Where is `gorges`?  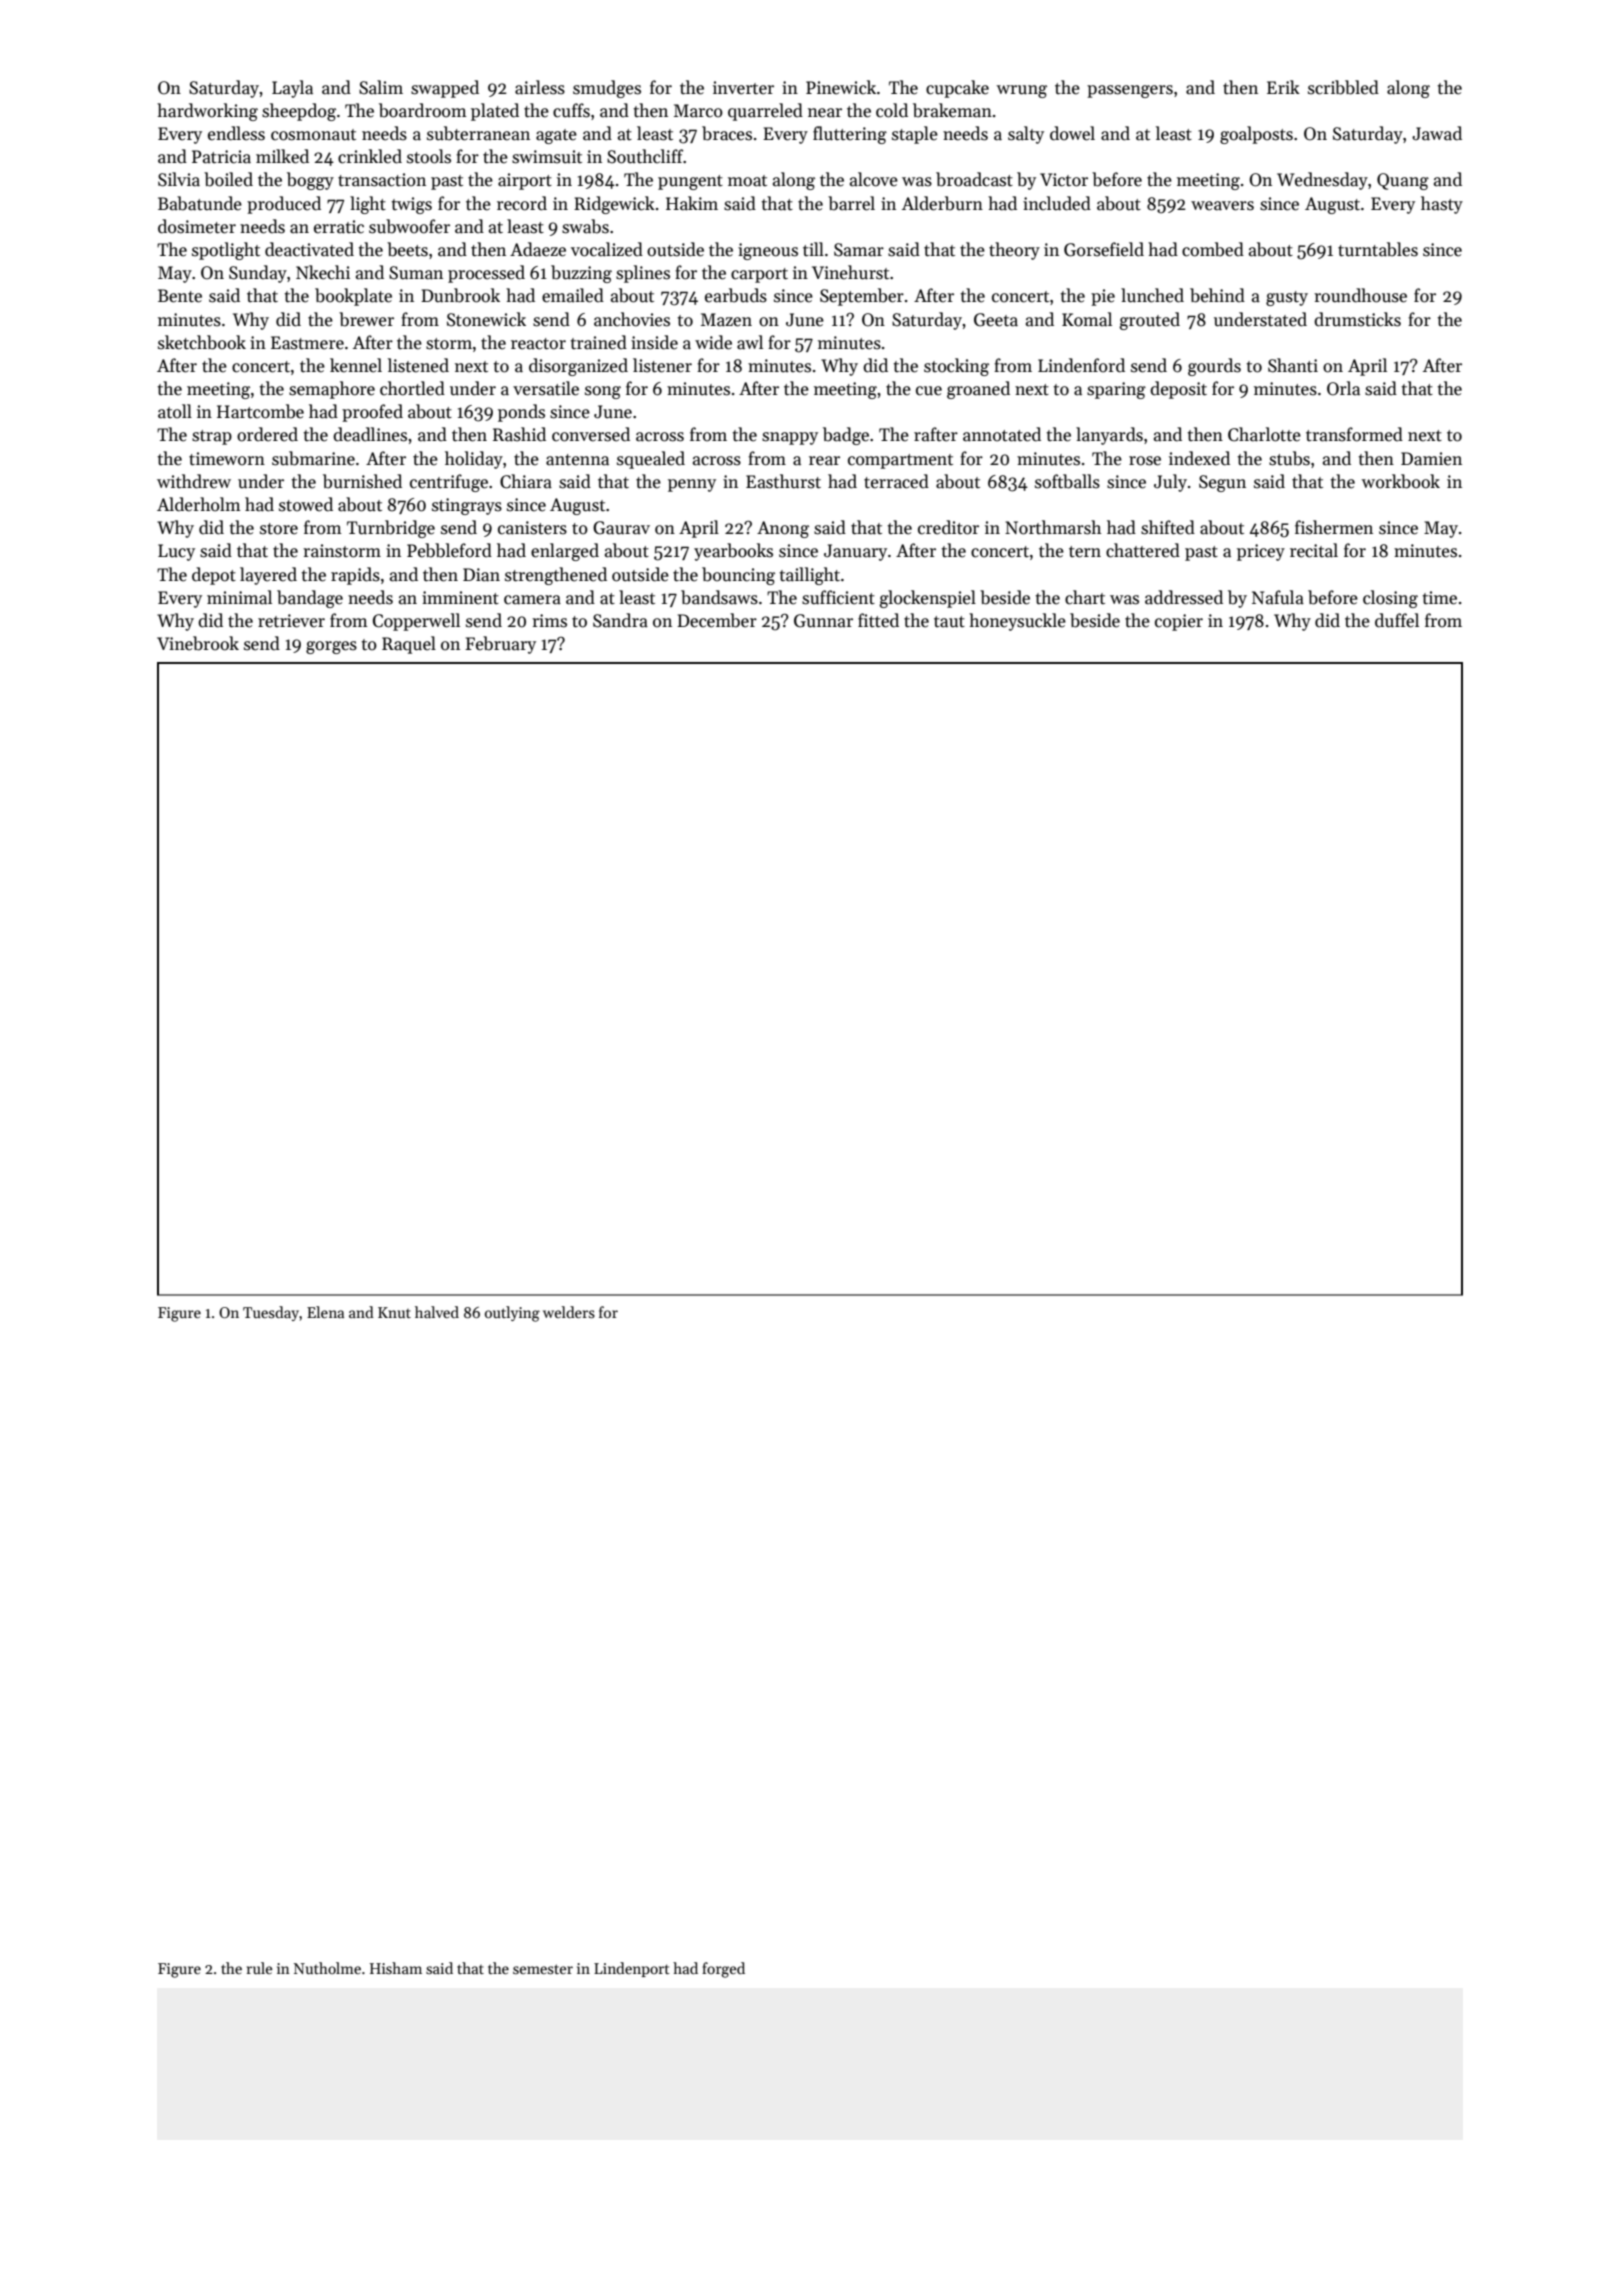
gorges is located at coordinates (331, 647).
